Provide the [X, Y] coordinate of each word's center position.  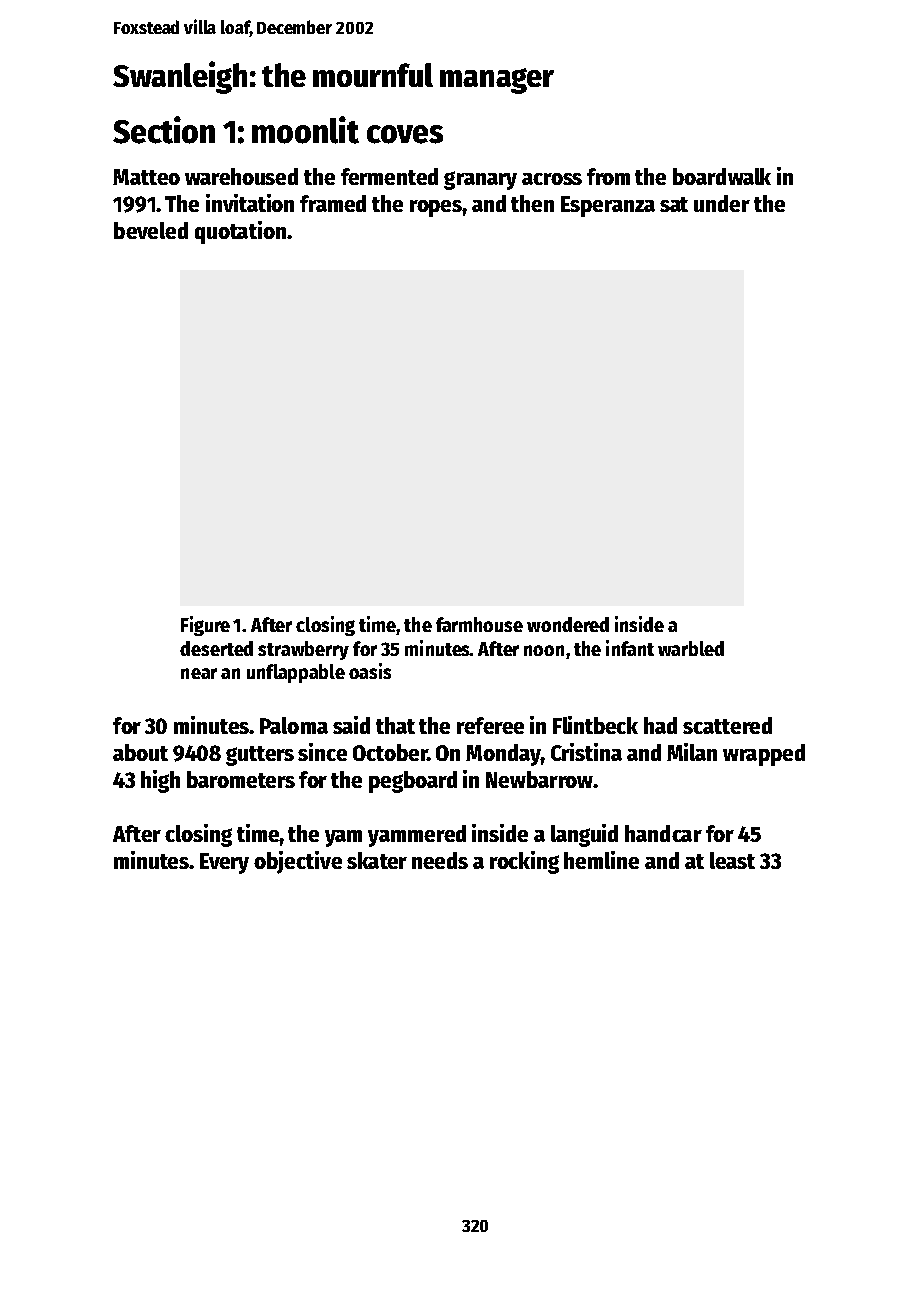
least [732, 860]
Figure [205, 626]
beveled [151, 230]
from [608, 176]
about [140, 752]
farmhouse [479, 624]
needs [440, 860]
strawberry [303, 650]
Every [224, 863]
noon [544, 650]
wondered [568, 624]
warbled [691, 648]
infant [630, 648]
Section [164, 130]
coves [405, 134]
